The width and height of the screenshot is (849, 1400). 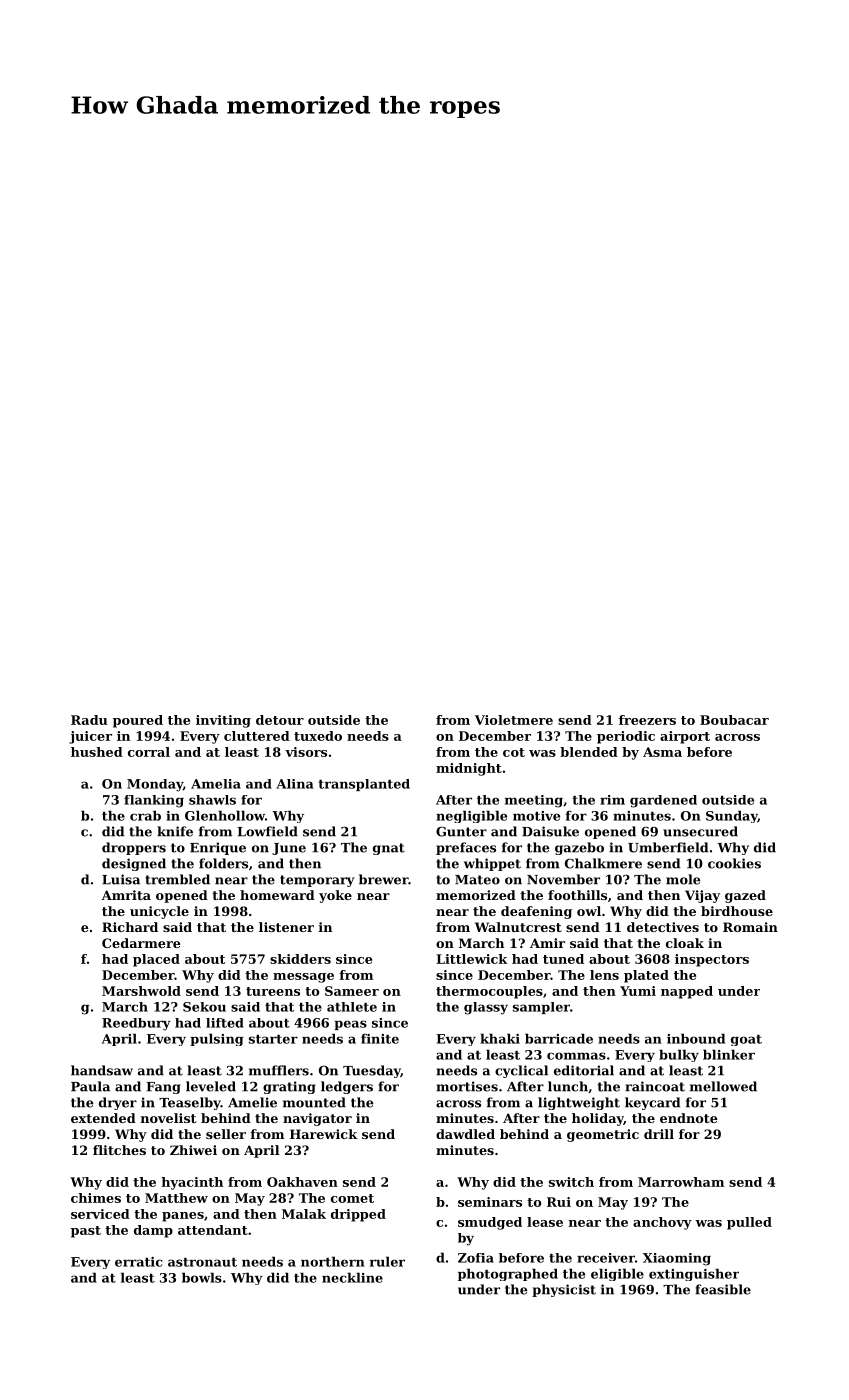 I want to click on Cedarmere, so click(x=141, y=943).
